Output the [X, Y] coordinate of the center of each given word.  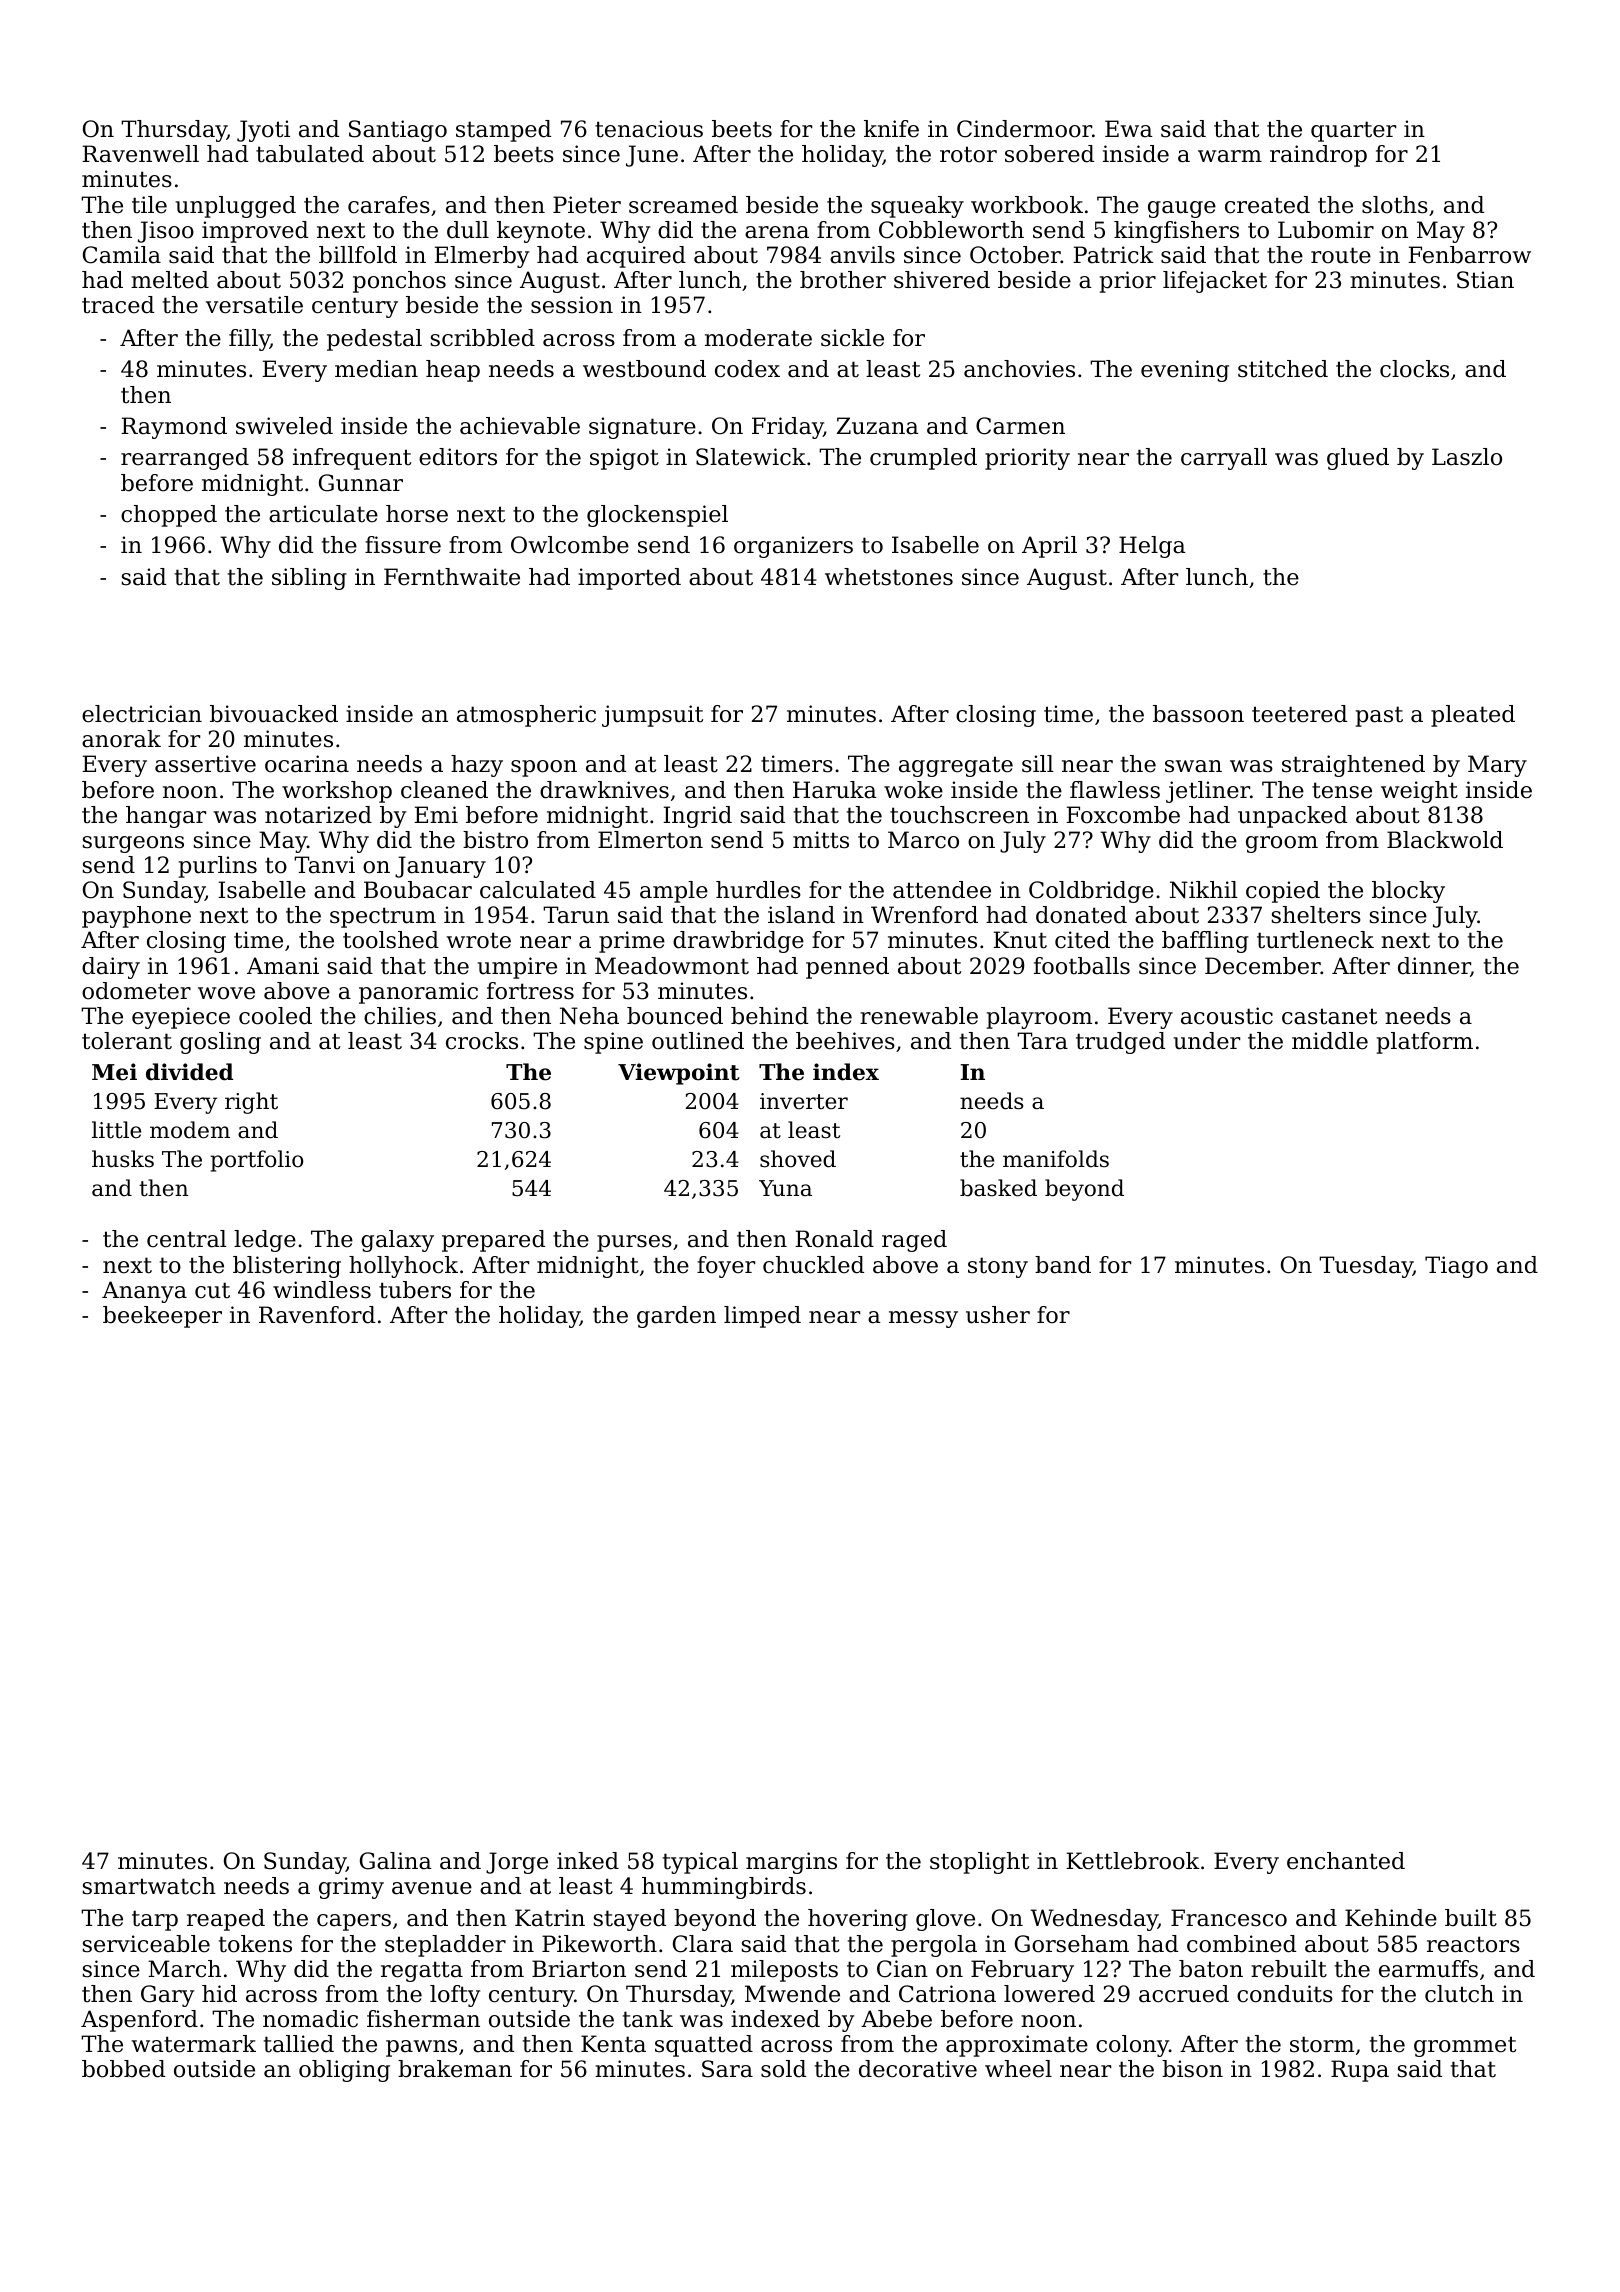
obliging [344, 2071]
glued [1358, 459]
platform [1425, 1043]
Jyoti [263, 131]
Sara [727, 2069]
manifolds [1056, 1159]
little [116, 1130]
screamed [683, 205]
